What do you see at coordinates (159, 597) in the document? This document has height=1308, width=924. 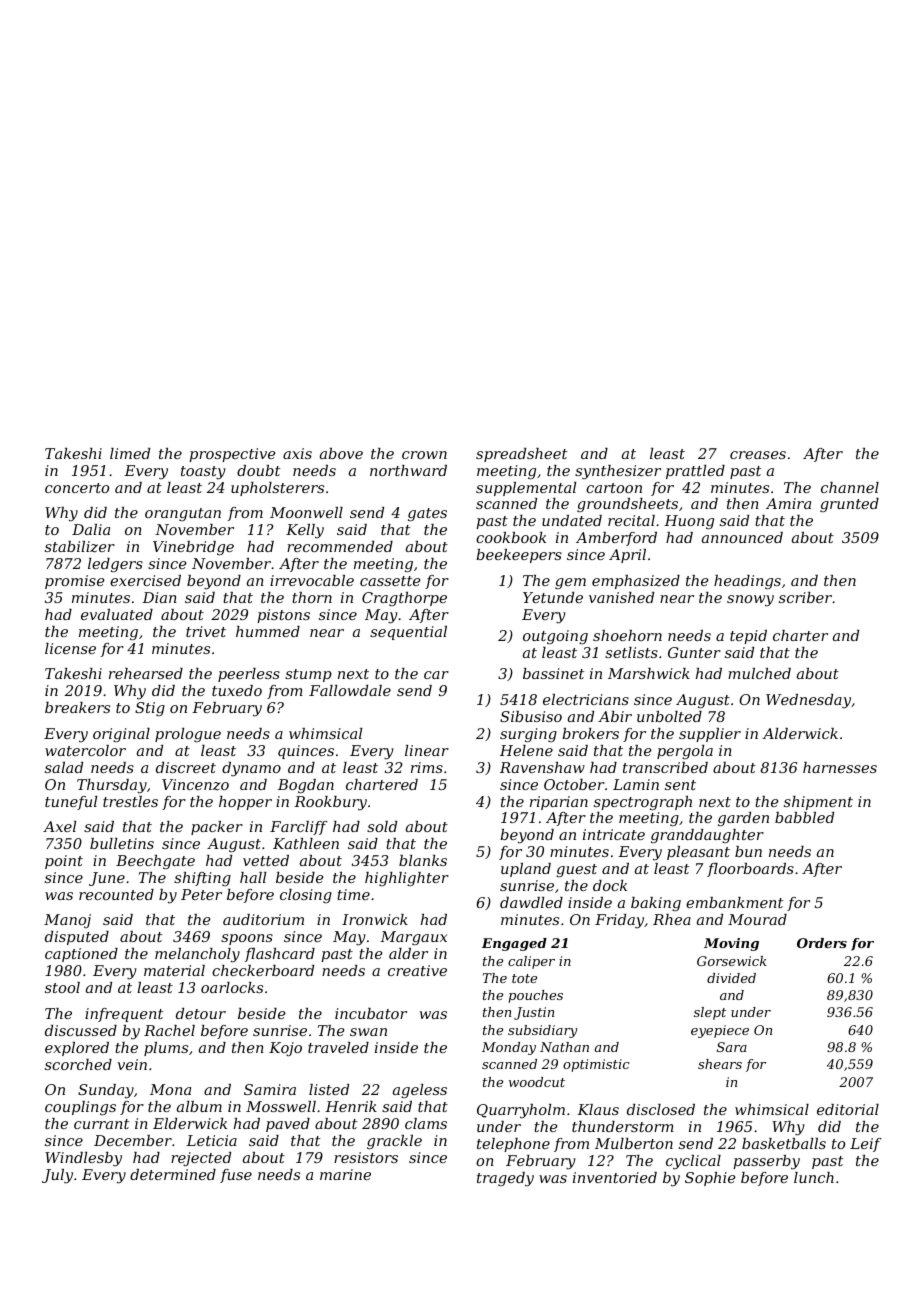 I see `Dian` at bounding box center [159, 597].
